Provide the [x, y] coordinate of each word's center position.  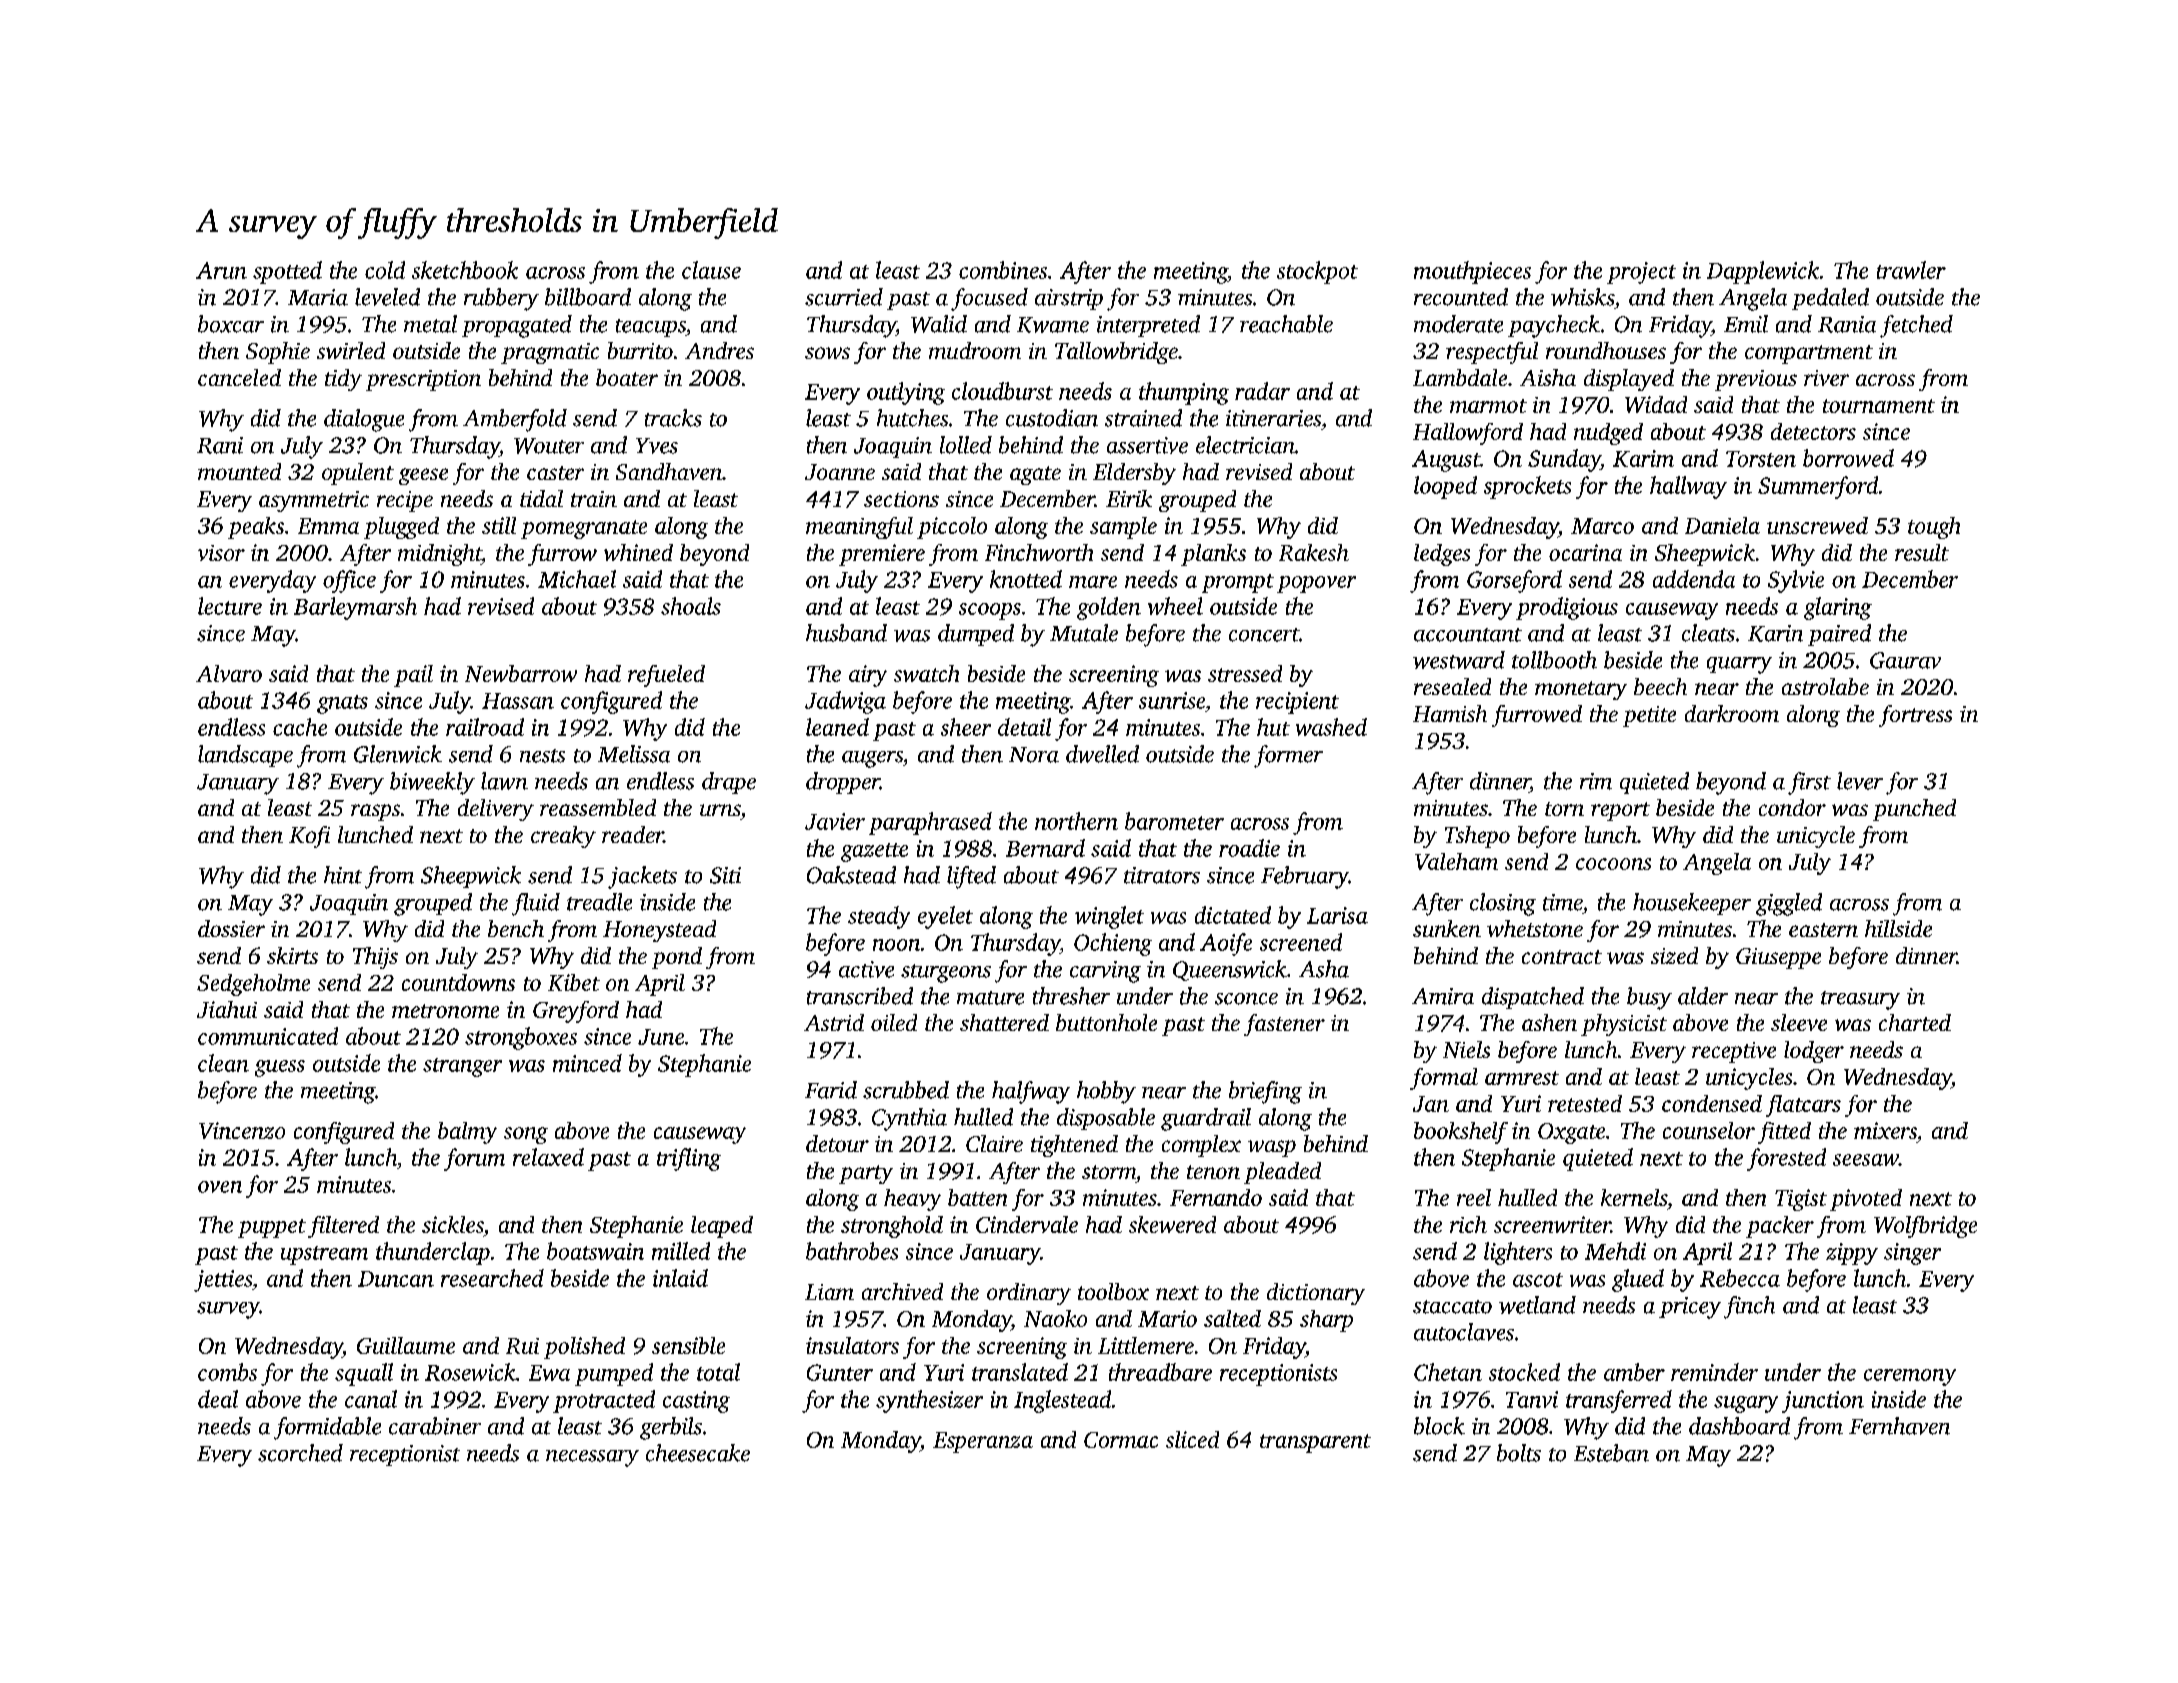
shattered [1004, 1022]
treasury [1860, 1000]
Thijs [375, 958]
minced [587, 1063]
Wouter [549, 446]
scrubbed [906, 1090]
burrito [640, 350]
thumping [1184, 393]
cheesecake [698, 1453]
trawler [1911, 270]
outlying [906, 393]
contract [1562, 957]
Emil [1746, 324]
